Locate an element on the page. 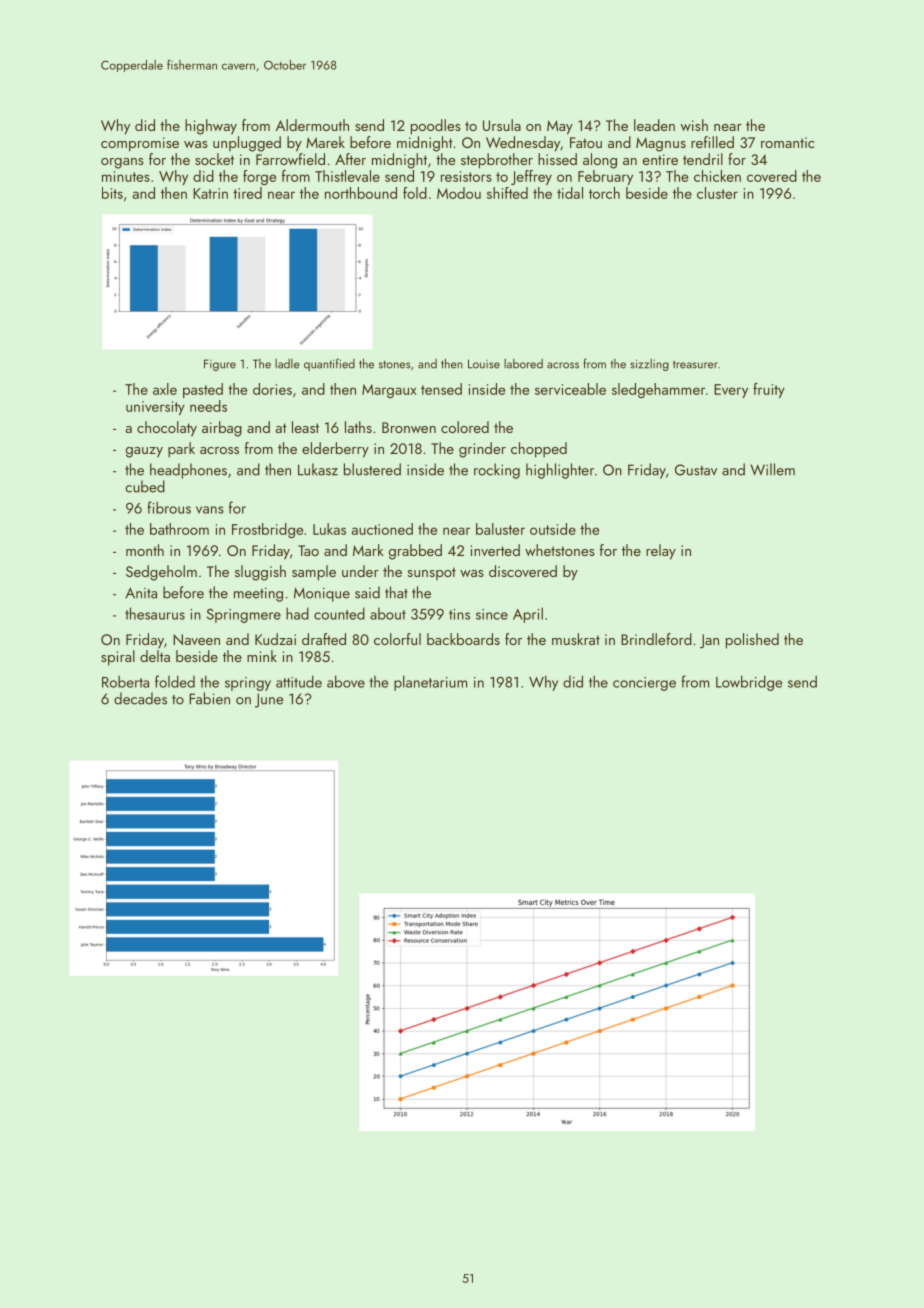  fruity is located at coordinates (769, 390).
